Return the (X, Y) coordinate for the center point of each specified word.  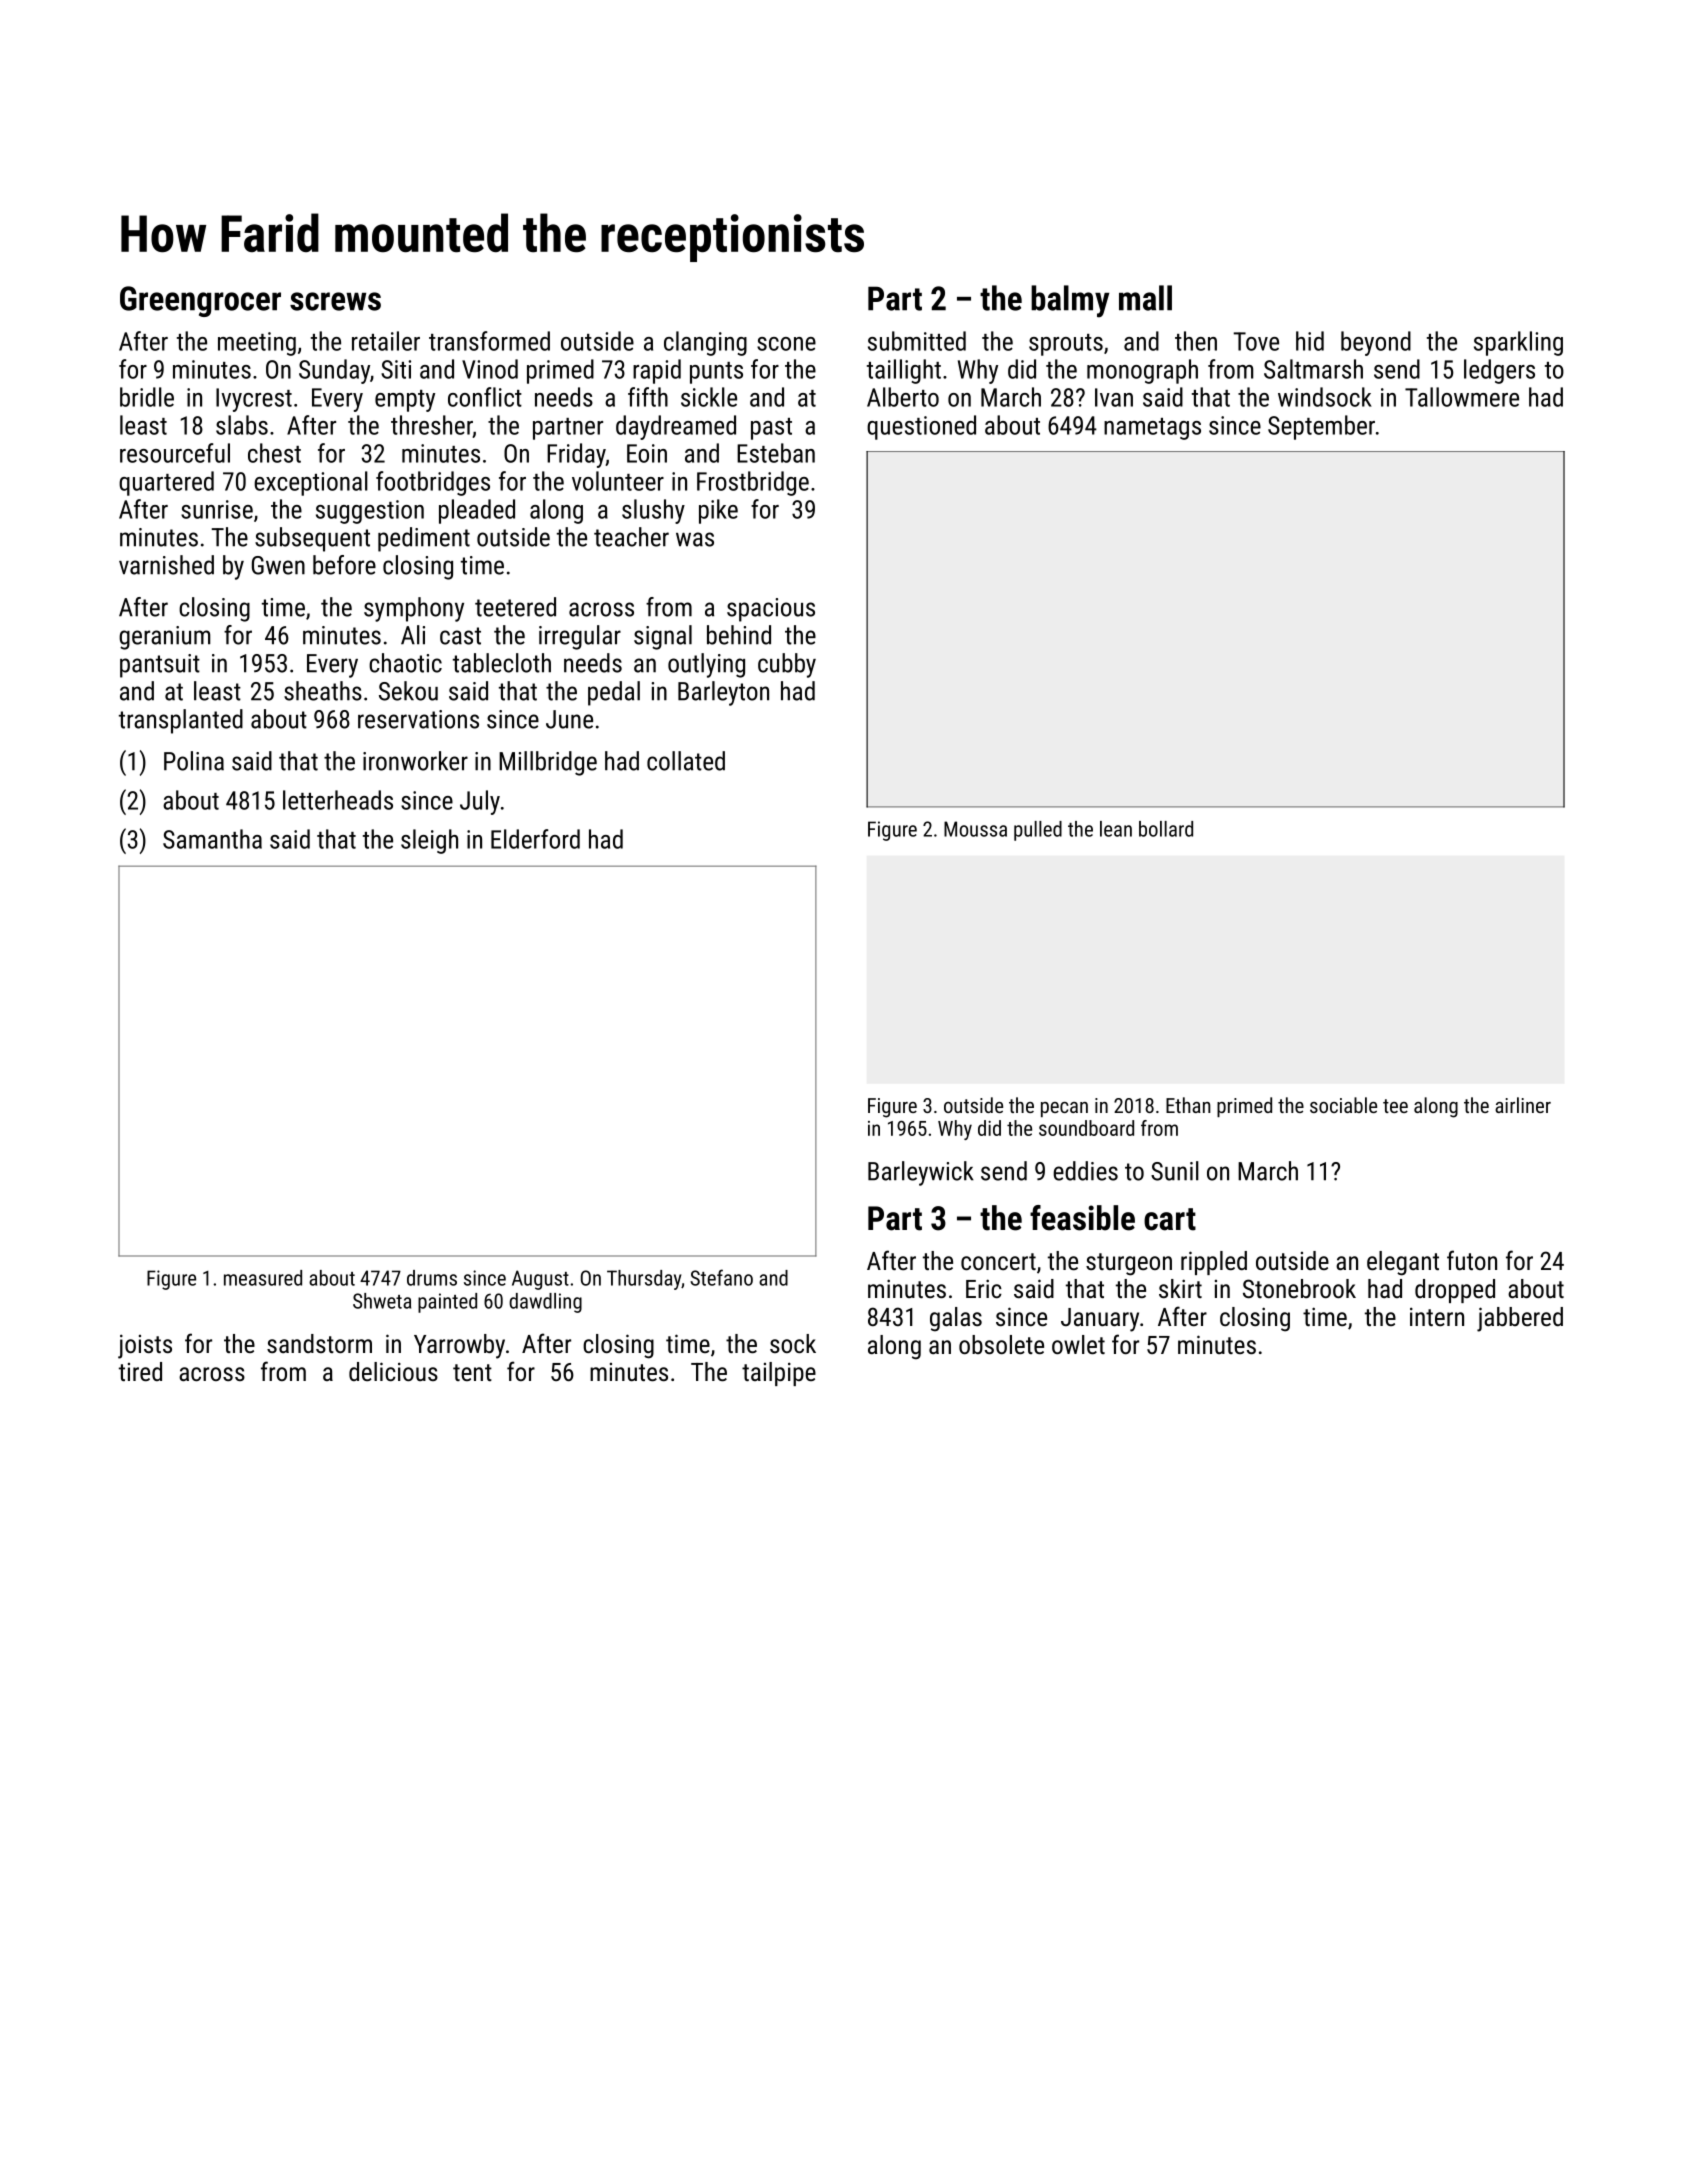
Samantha (212, 839)
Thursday (644, 1280)
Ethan (1188, 1105)
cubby (787, 665)
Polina (194, 761)
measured (263, 1278)
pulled (1038, 831)
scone (786, 344)
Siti (396, 369)
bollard (1166, 829)
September (1321, 427)
